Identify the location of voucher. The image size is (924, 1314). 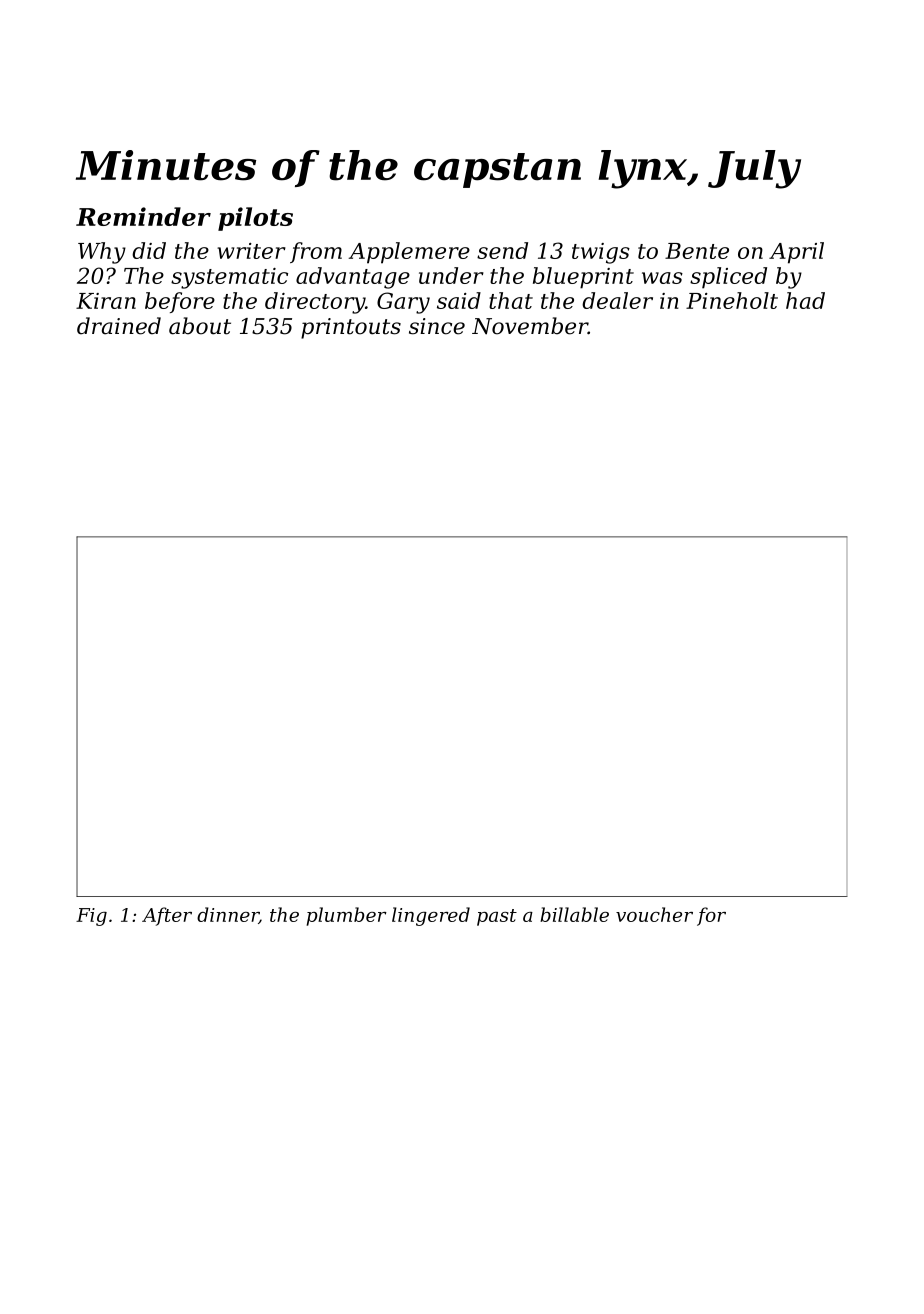
(654, 914).
